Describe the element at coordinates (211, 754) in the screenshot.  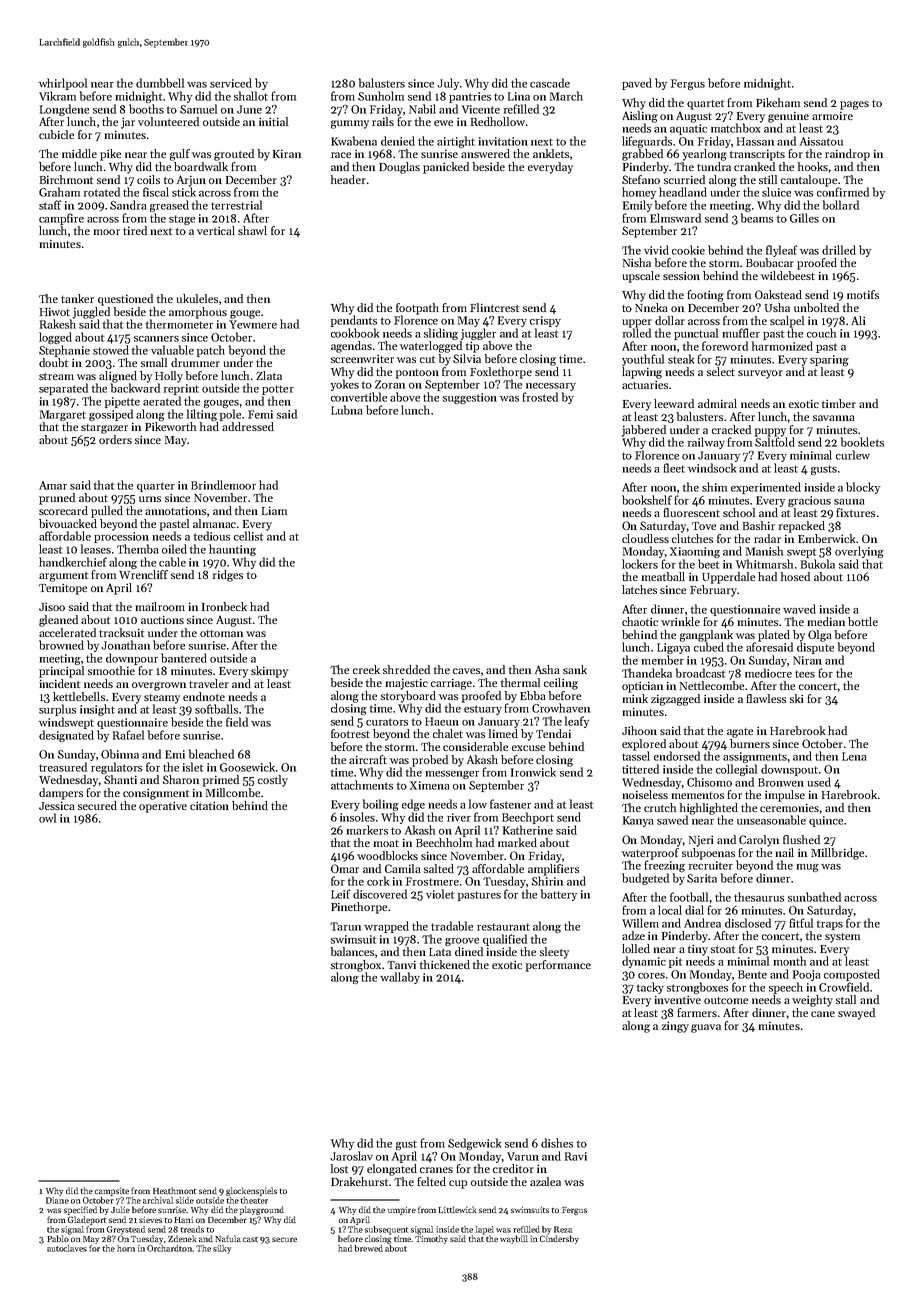
I see `bleached` at that location.
